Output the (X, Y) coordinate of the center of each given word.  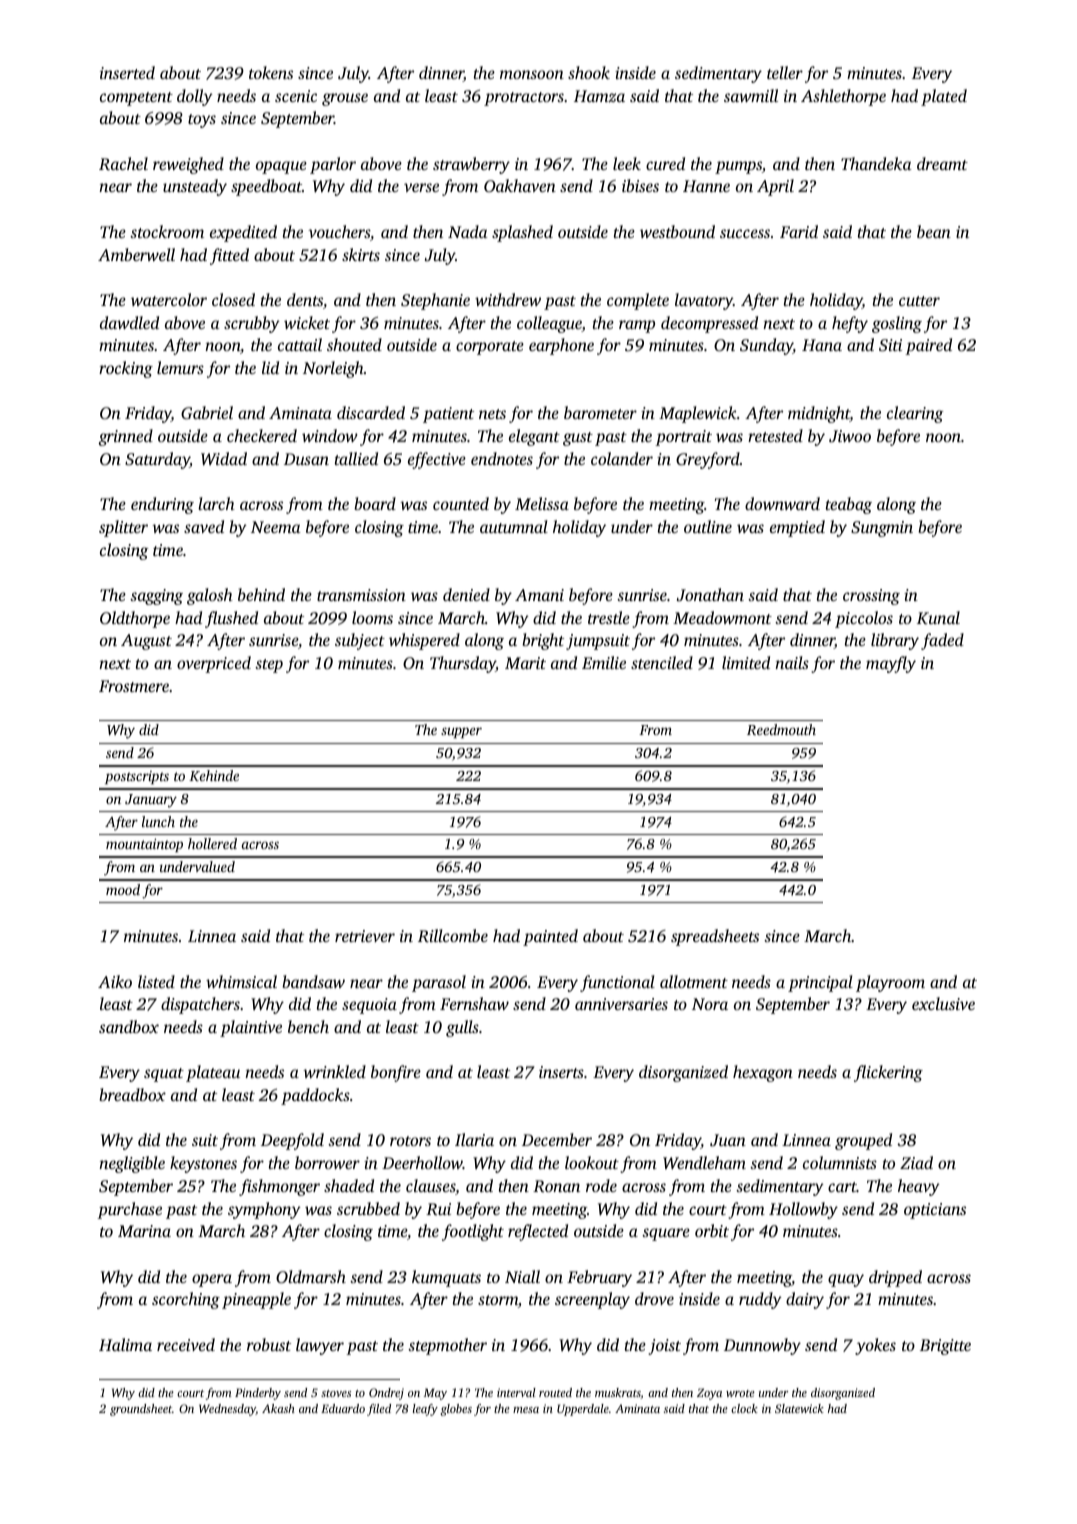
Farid (799, 231)
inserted (127, 72)
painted (550, 937)
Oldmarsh (311, 1276)
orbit (712, 1230)
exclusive (943, 1003)
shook (589, 72)
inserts (561, 1072)
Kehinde (214, 775)
